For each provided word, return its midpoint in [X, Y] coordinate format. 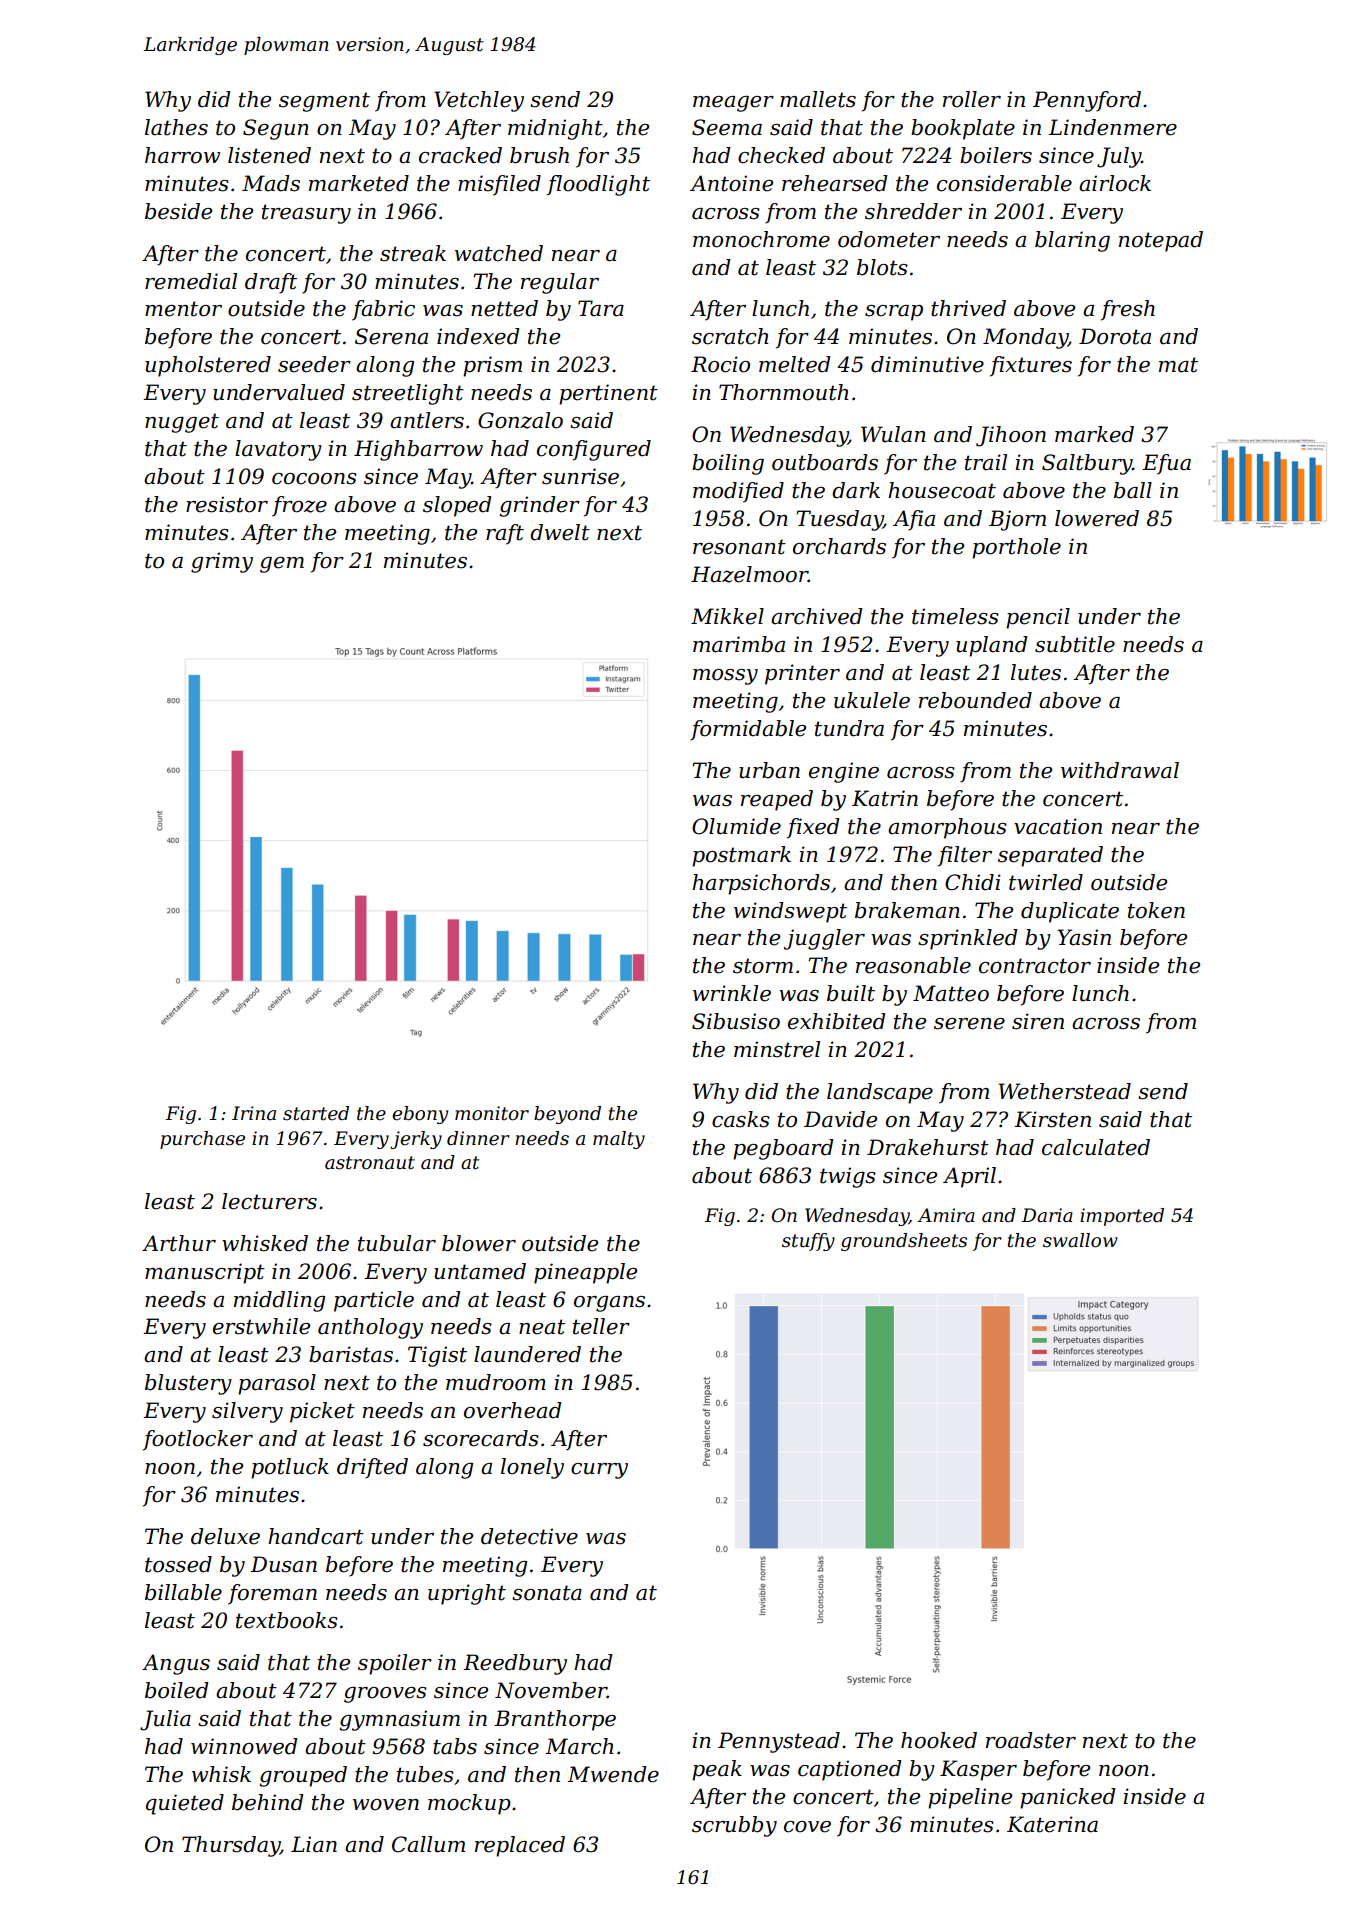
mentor [183, 309]
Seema [727, 127]
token [1156, 910]
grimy [222, 562]
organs [609, 1304]
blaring [1072, 241]
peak [717, 1770]
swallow [1080, 1240]
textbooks [287, 1620]
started [316, 1113]
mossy [725, 677]
